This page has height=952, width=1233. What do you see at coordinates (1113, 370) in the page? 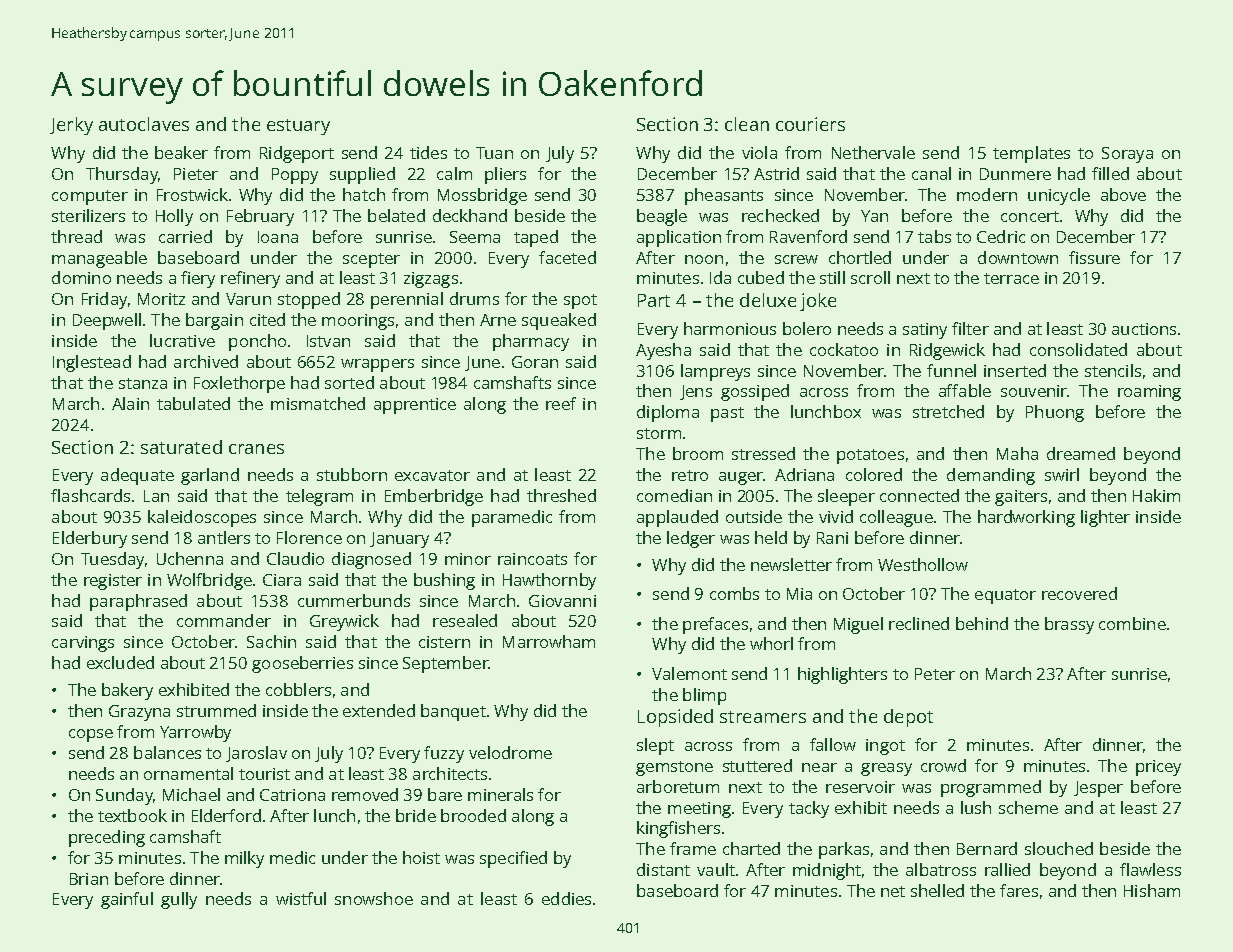
I see `stencils` at bounding box center [1113, 370].
